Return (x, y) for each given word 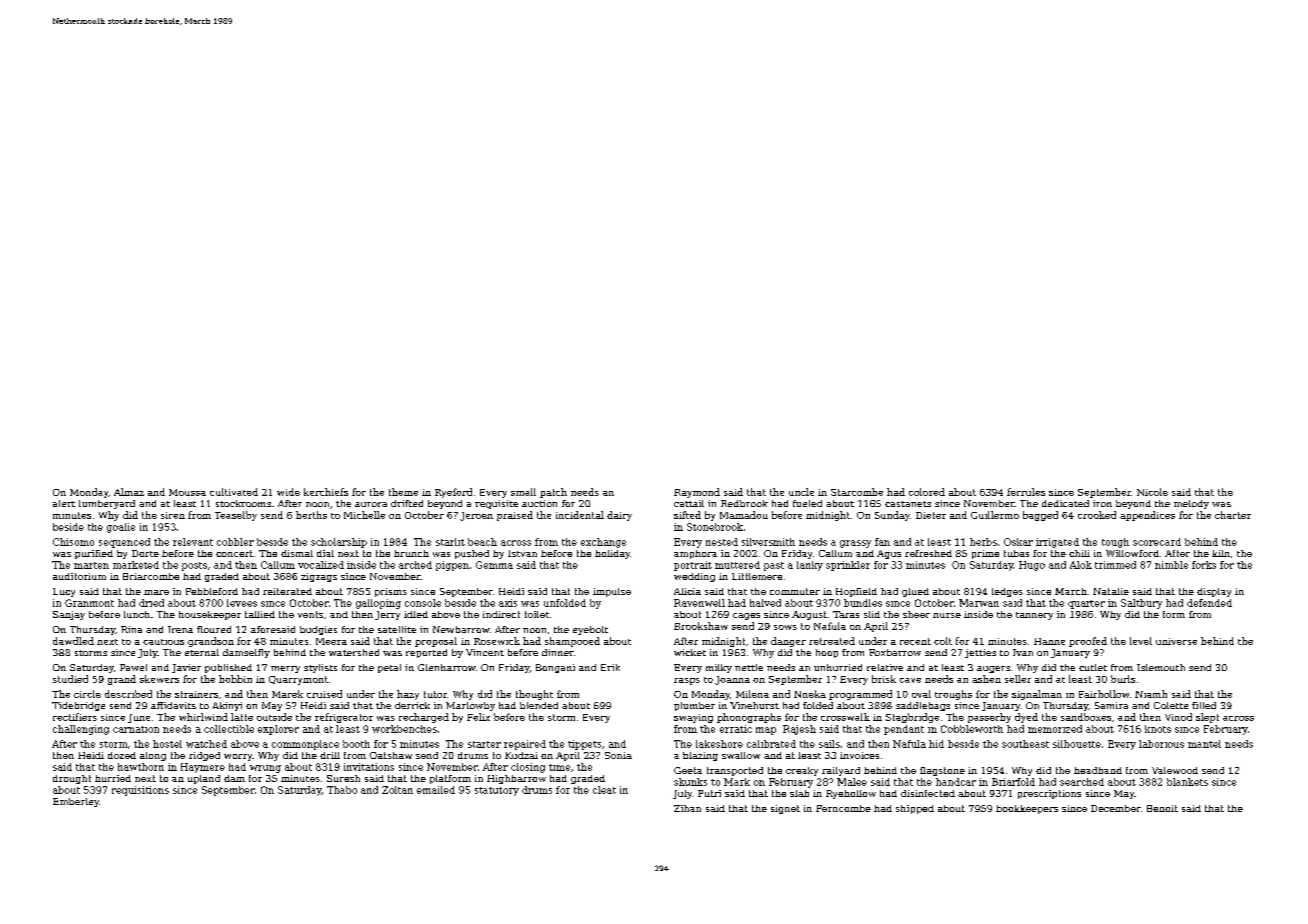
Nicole (1152, 492)
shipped (915, 809)
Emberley (76, 802)
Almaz (129, 492)
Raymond (697, 493)
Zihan (687, 808)
